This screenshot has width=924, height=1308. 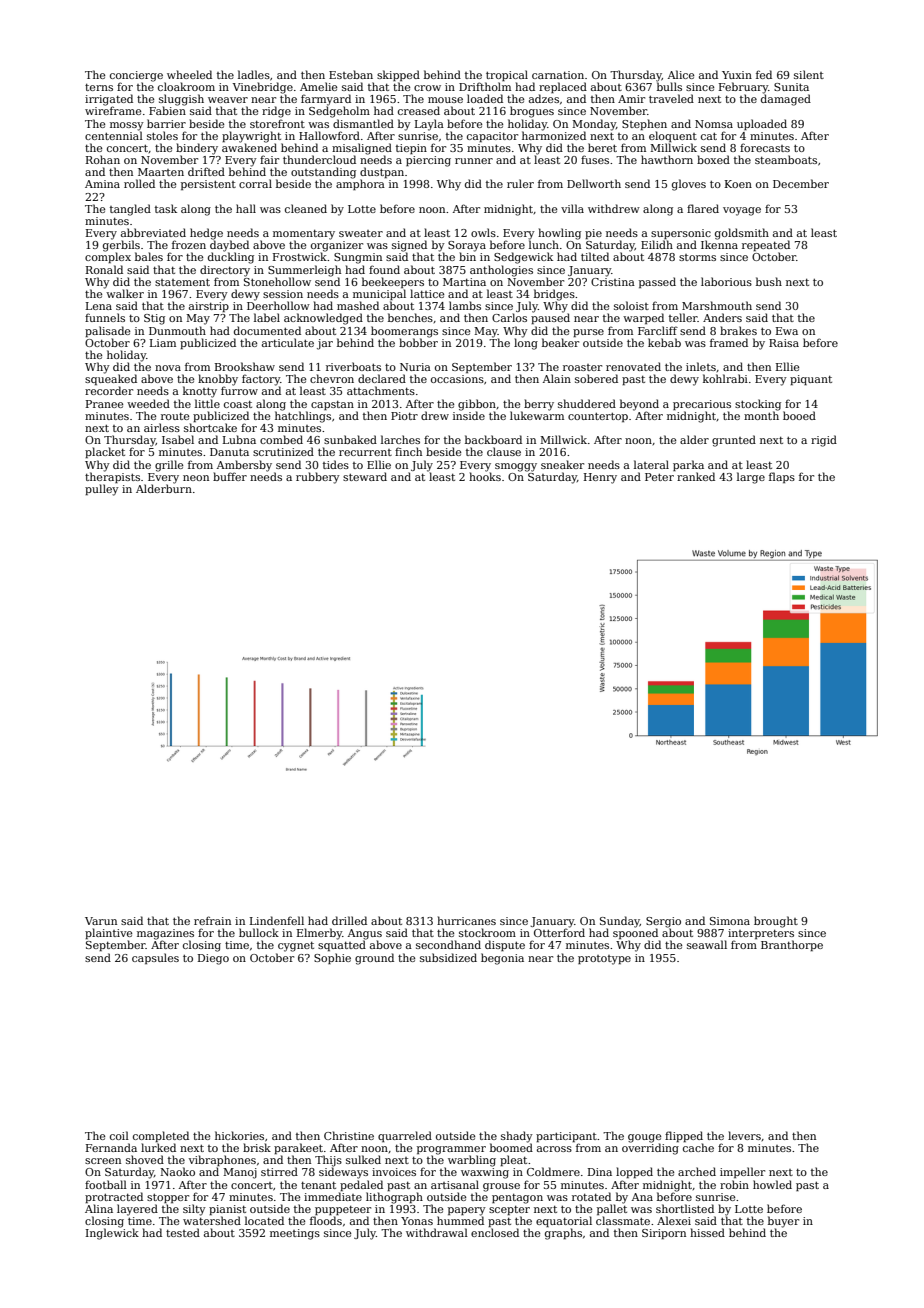 What do you see at coordinates (318, 478) in the screenshot?
I see `rubbery` at bounding box center [318, 478].
